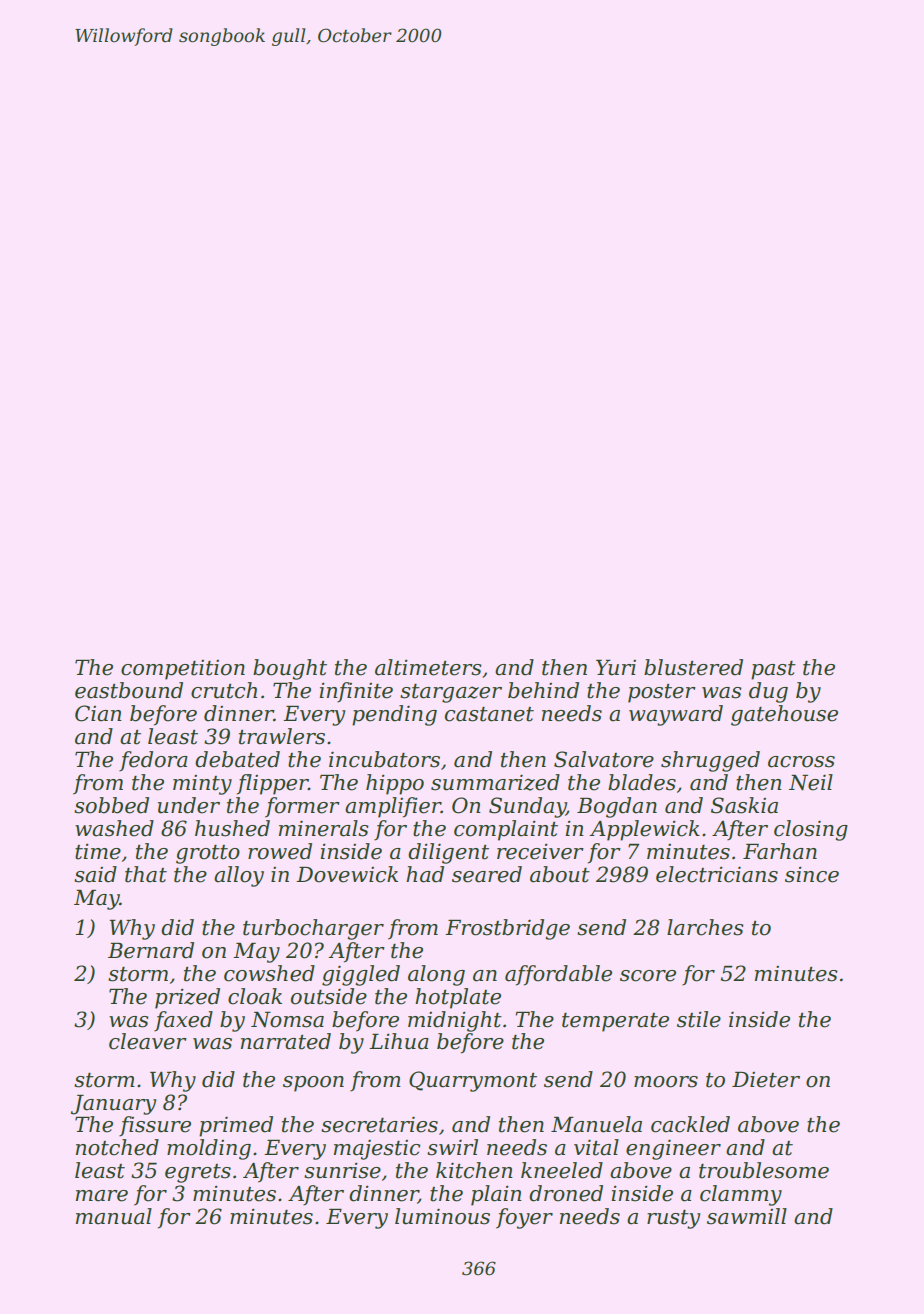 The width and height of the page is (924, 1314). What do you see at coordinates (811, 782) in the page?
I see `Neil` at bounding box center [811, 782].
